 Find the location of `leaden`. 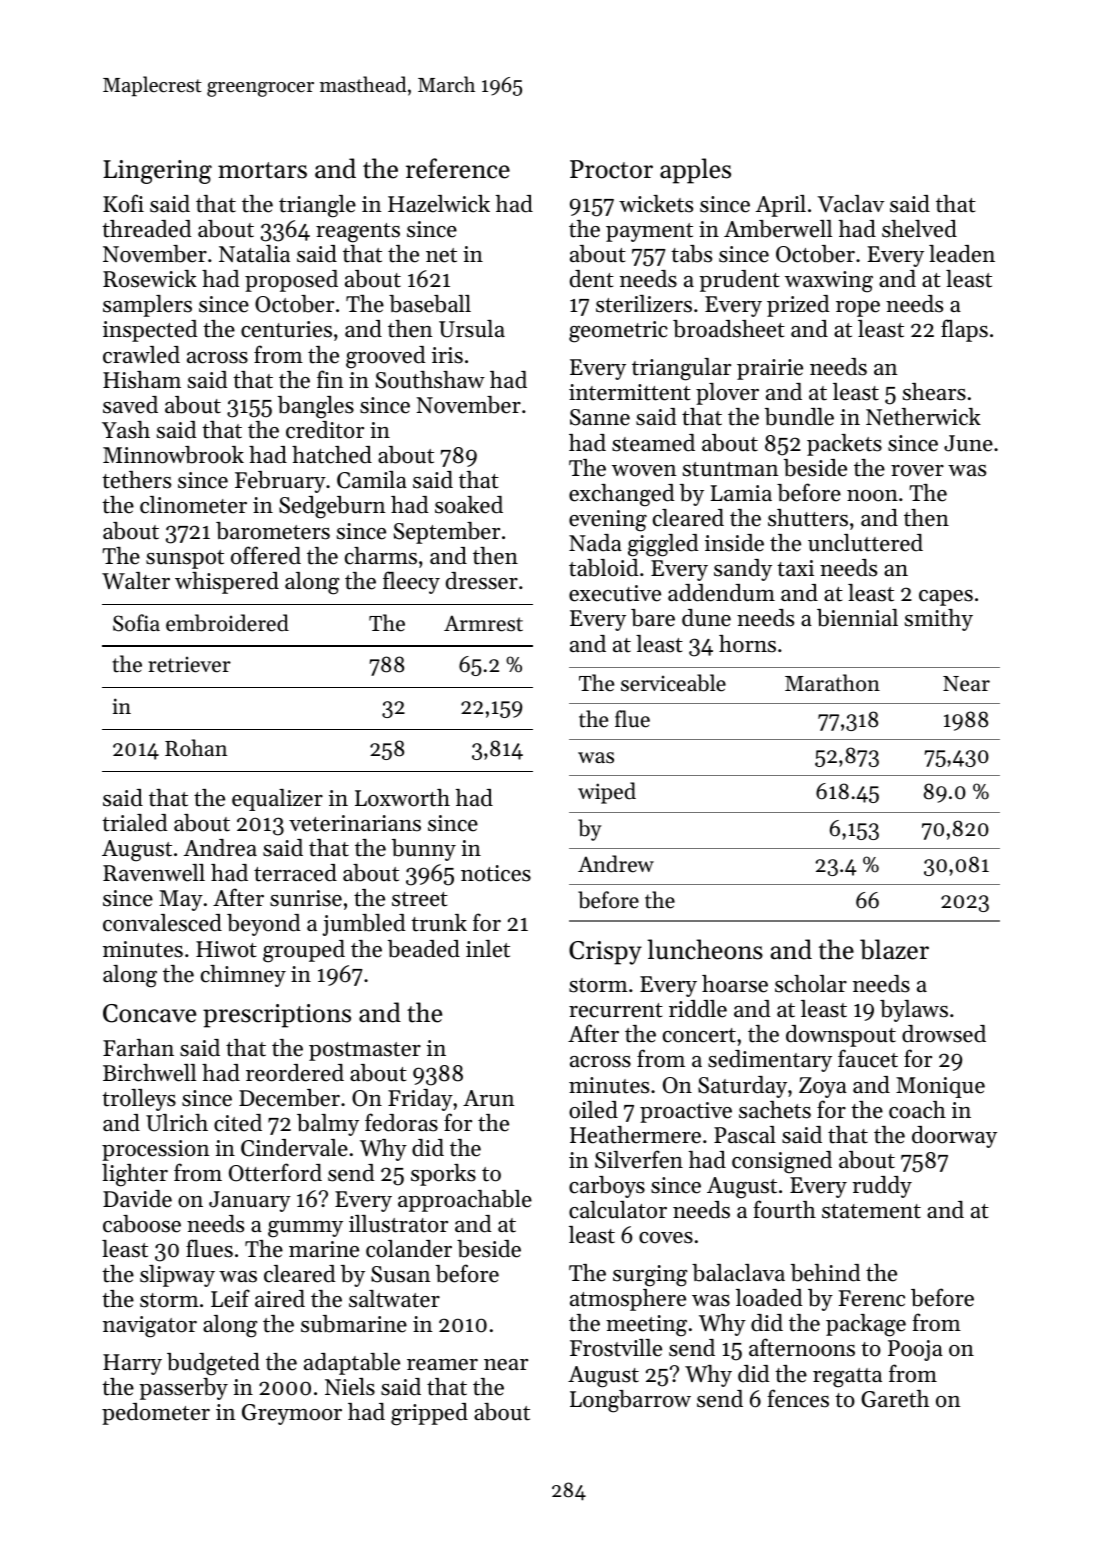

leaden is located at coordinates (962, 254).
